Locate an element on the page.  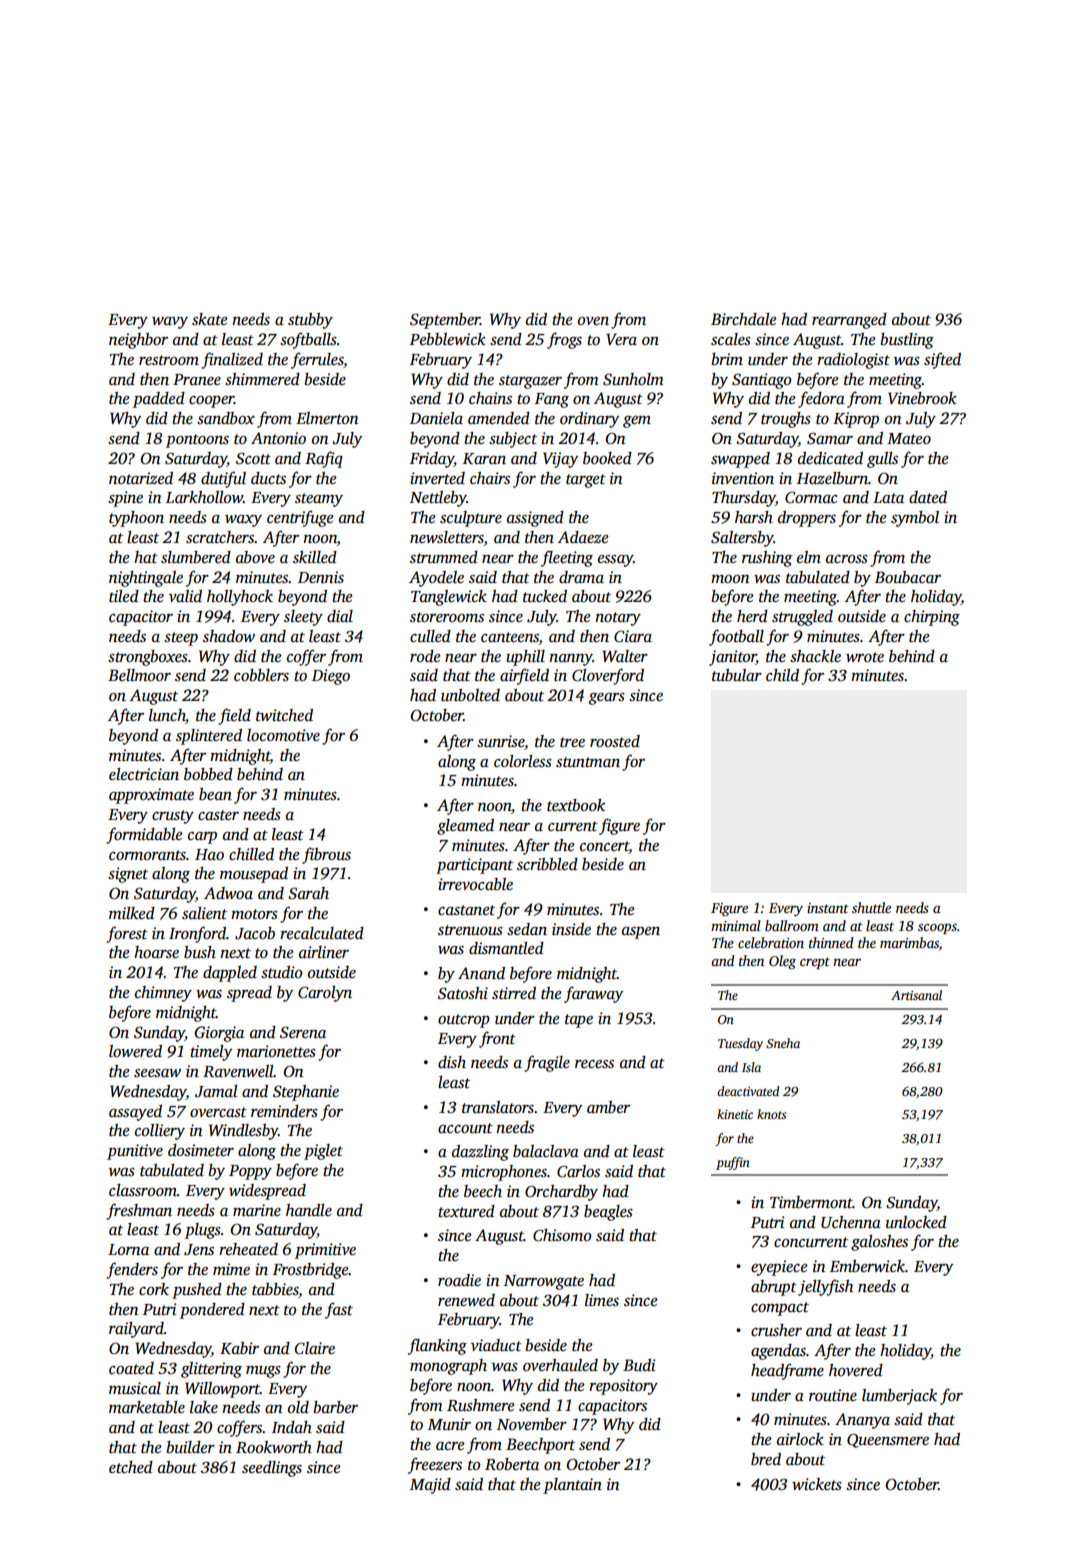
oven is located at coordinates (593, 321).
